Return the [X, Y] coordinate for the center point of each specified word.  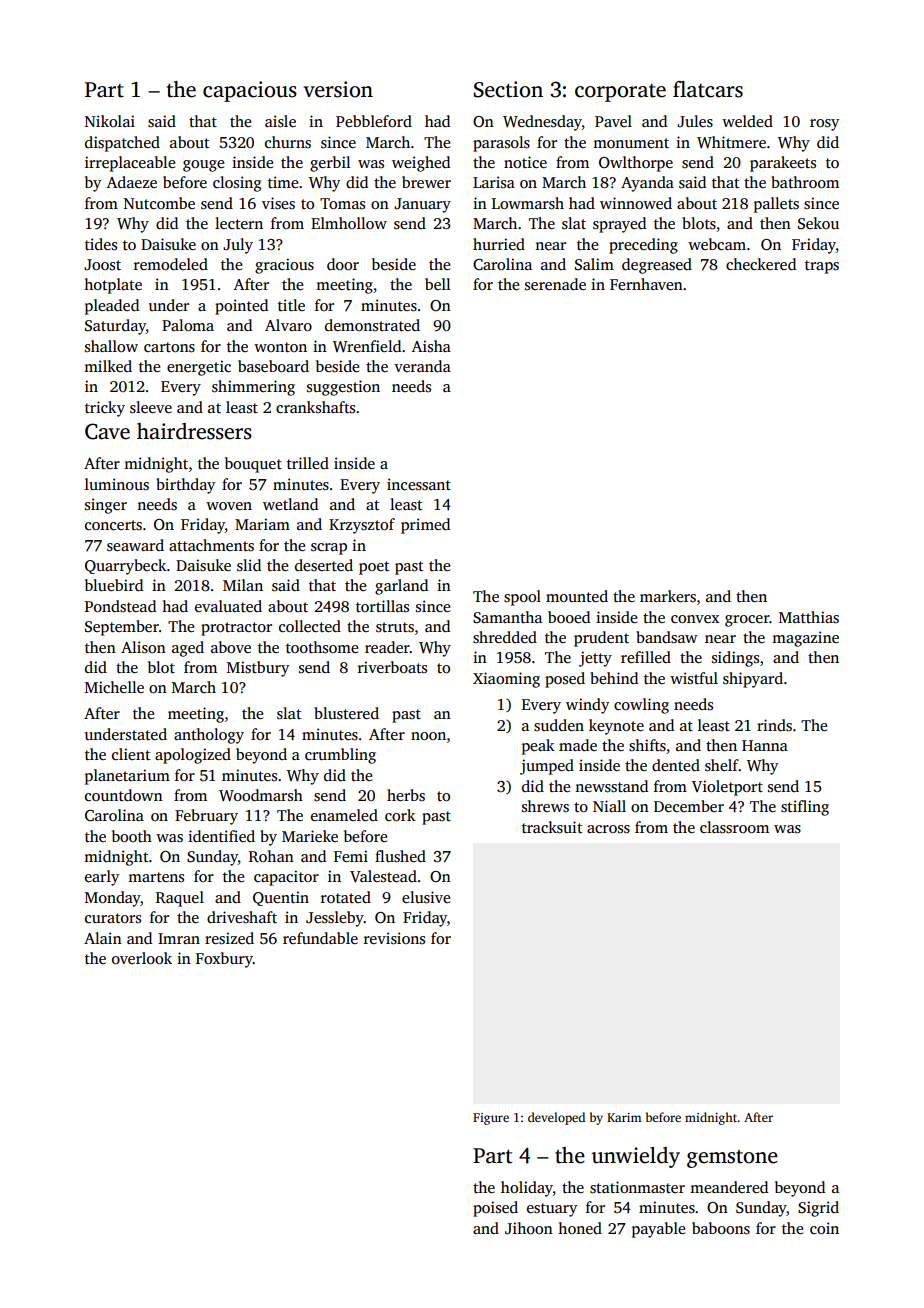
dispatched [122, 144]
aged [188, 649]
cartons [169, 347]
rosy [824, 125]
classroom [734, 827]
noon [428, 736]
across [608, 829]
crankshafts [315, 407]
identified [221, 836]
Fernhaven [646, 284]
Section [508, 89]
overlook [142, 958]
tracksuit [552, 827]
